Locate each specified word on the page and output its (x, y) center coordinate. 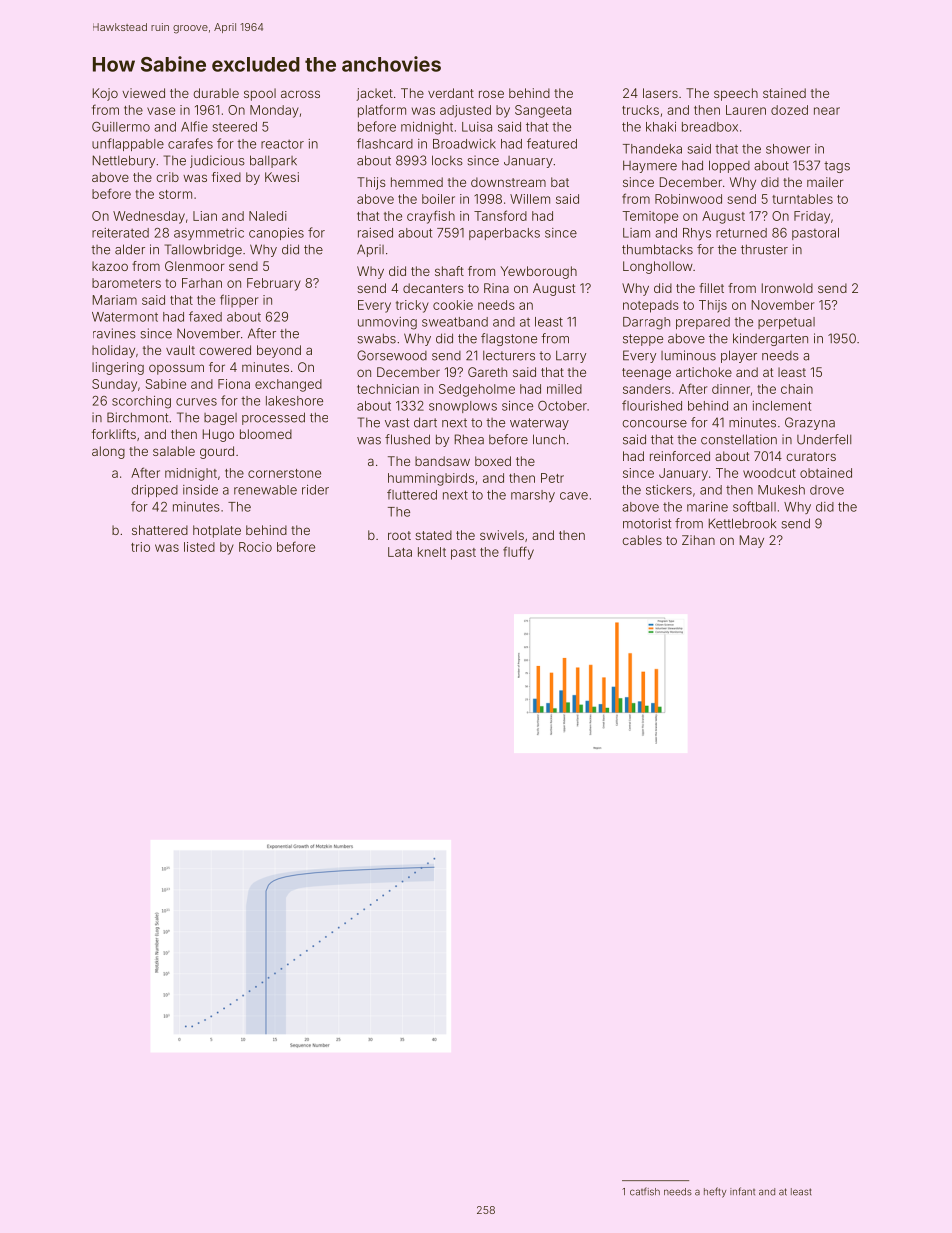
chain (797, 389)
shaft (449, 271)
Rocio (255, 547)
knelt (432, 552)
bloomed (266, 434)
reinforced (680, 456)
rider (315, 490)
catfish (645, 1191)
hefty (715, 1192)
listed (199, 547)
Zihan (698, 540)
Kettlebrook (742, 523)
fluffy (518, 553)
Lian (205, 216)
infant (742, 1191)
